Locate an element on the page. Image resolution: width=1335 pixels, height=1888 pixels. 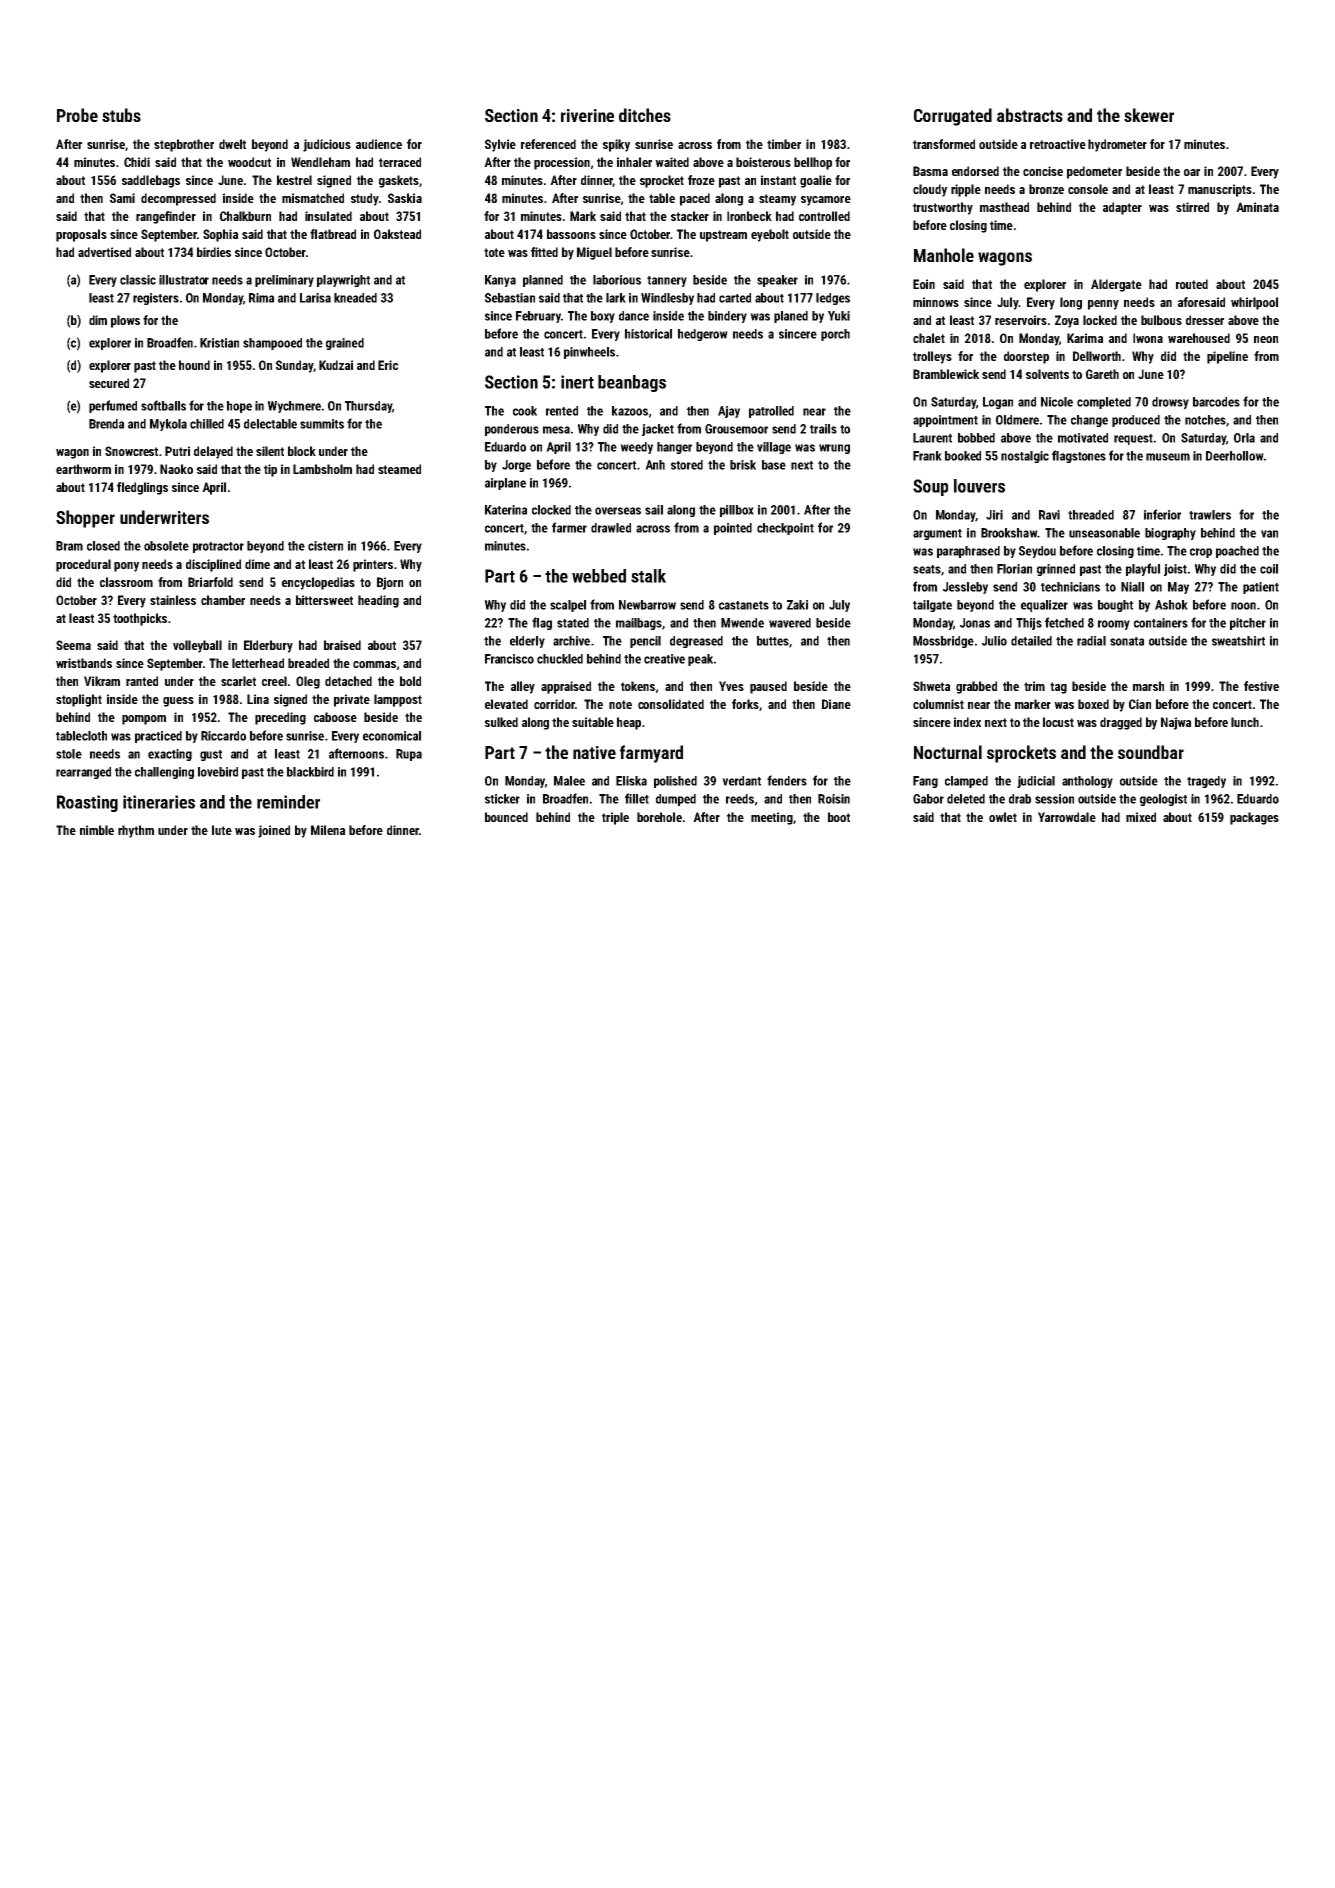
protractor is located at coordinates (218, 547).
